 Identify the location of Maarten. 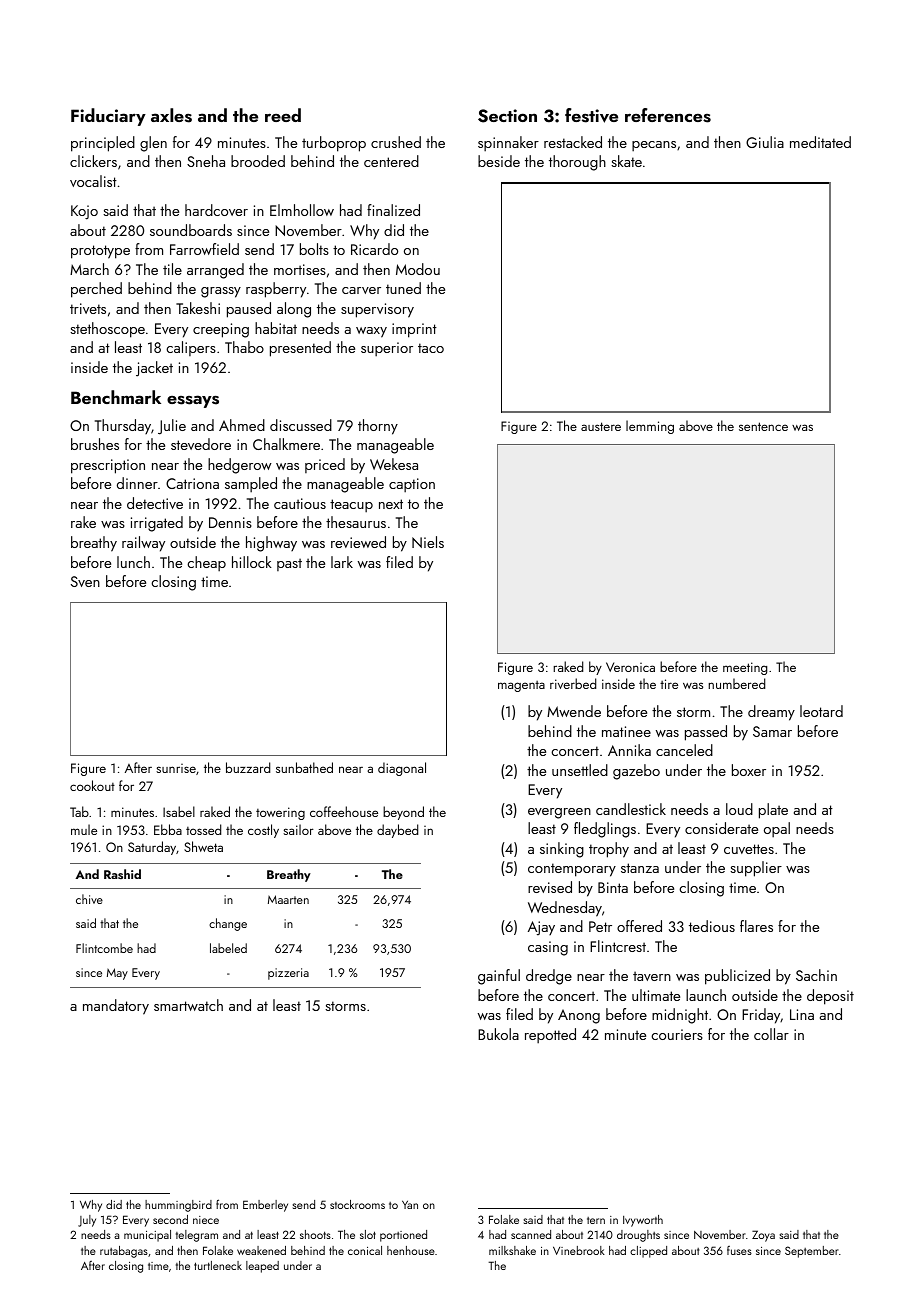
(288, 899).
